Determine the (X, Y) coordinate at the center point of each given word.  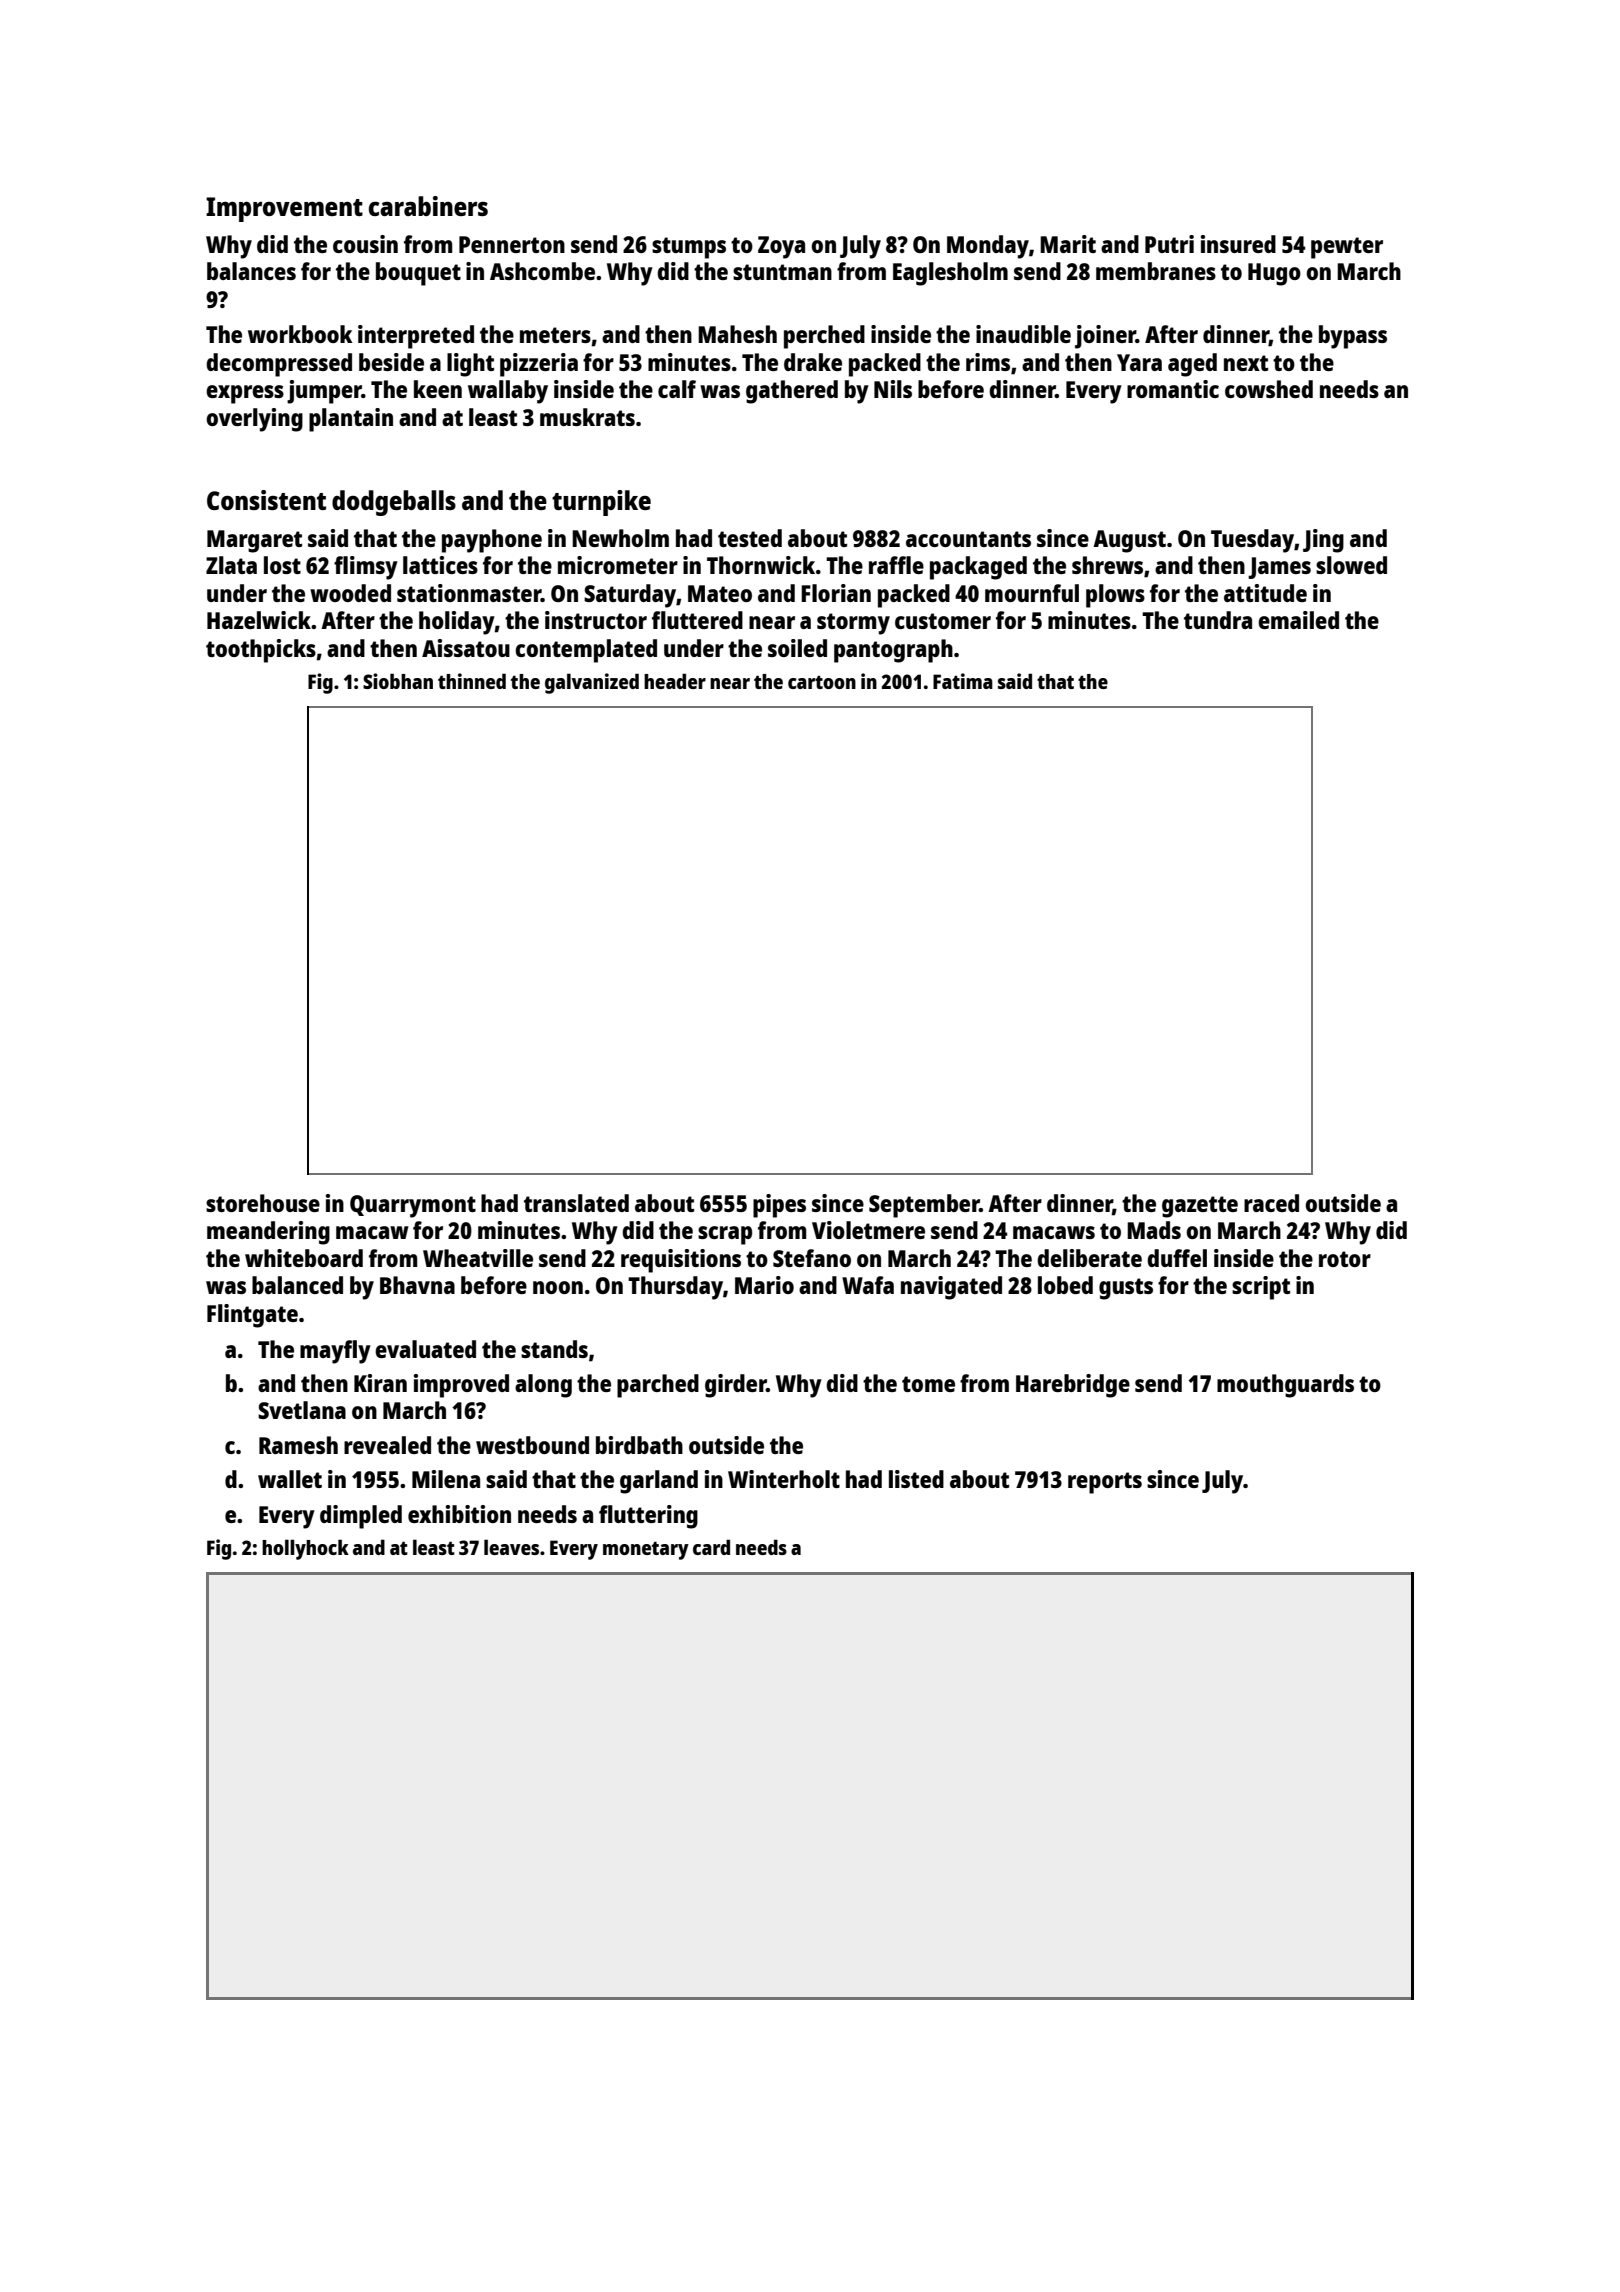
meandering (268, 1233)
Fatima (963, 681)
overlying (254, 420)
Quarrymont (413, 1206)
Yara (1139, 362)
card (711, 1547)
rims (988, 362)
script (1261, 1288)
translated (576, 1203)
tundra (1218, 620)
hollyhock (305, 1549)
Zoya (781, 247)
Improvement (284, 209)
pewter (1347, 248)
